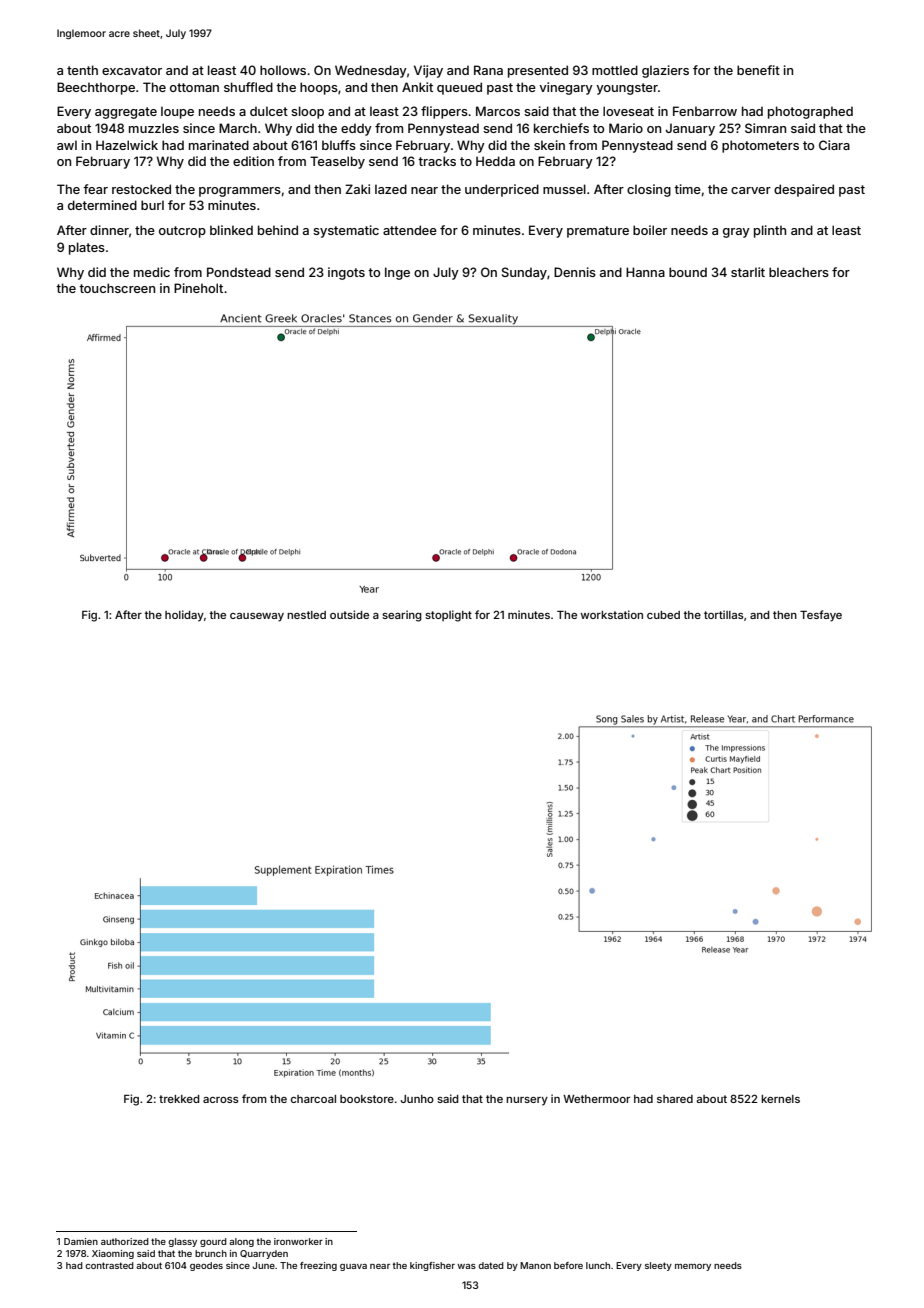 The image size is (924, 1308). Describe the element at coordinates (367, 1099) in the image. I see `bookstore` at that location.
